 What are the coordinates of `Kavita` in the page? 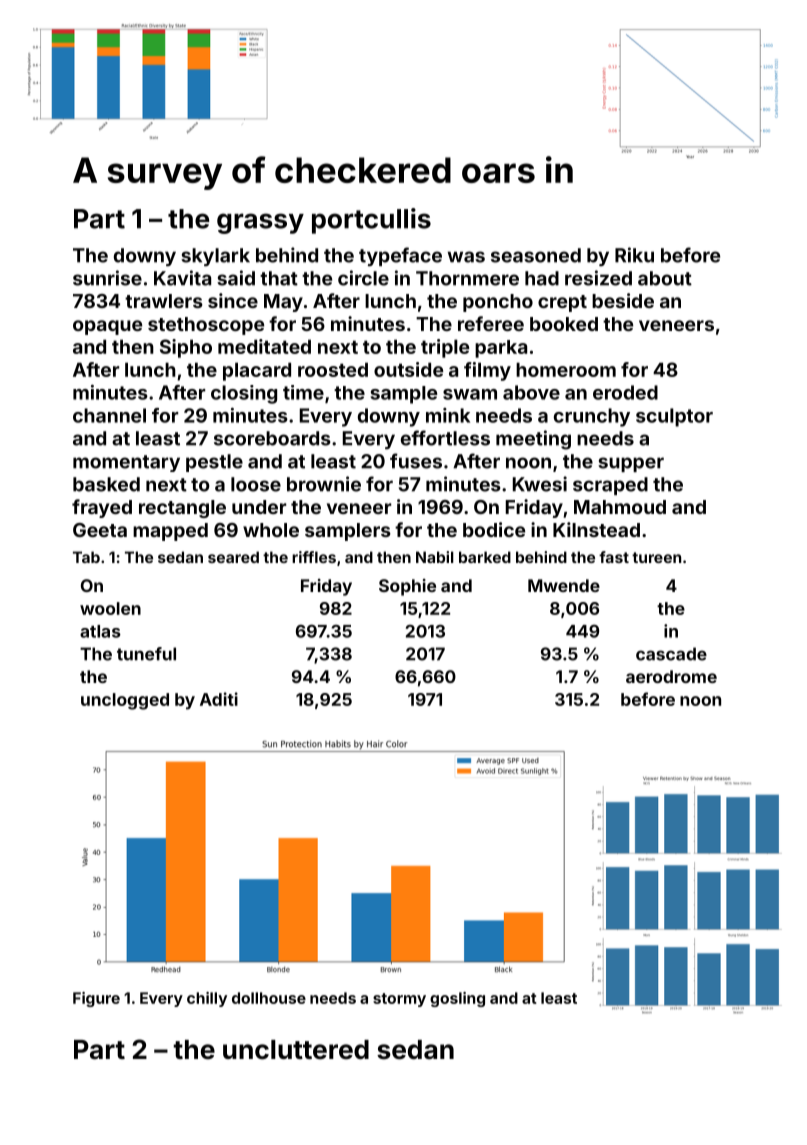 It's located at (182, 278).
